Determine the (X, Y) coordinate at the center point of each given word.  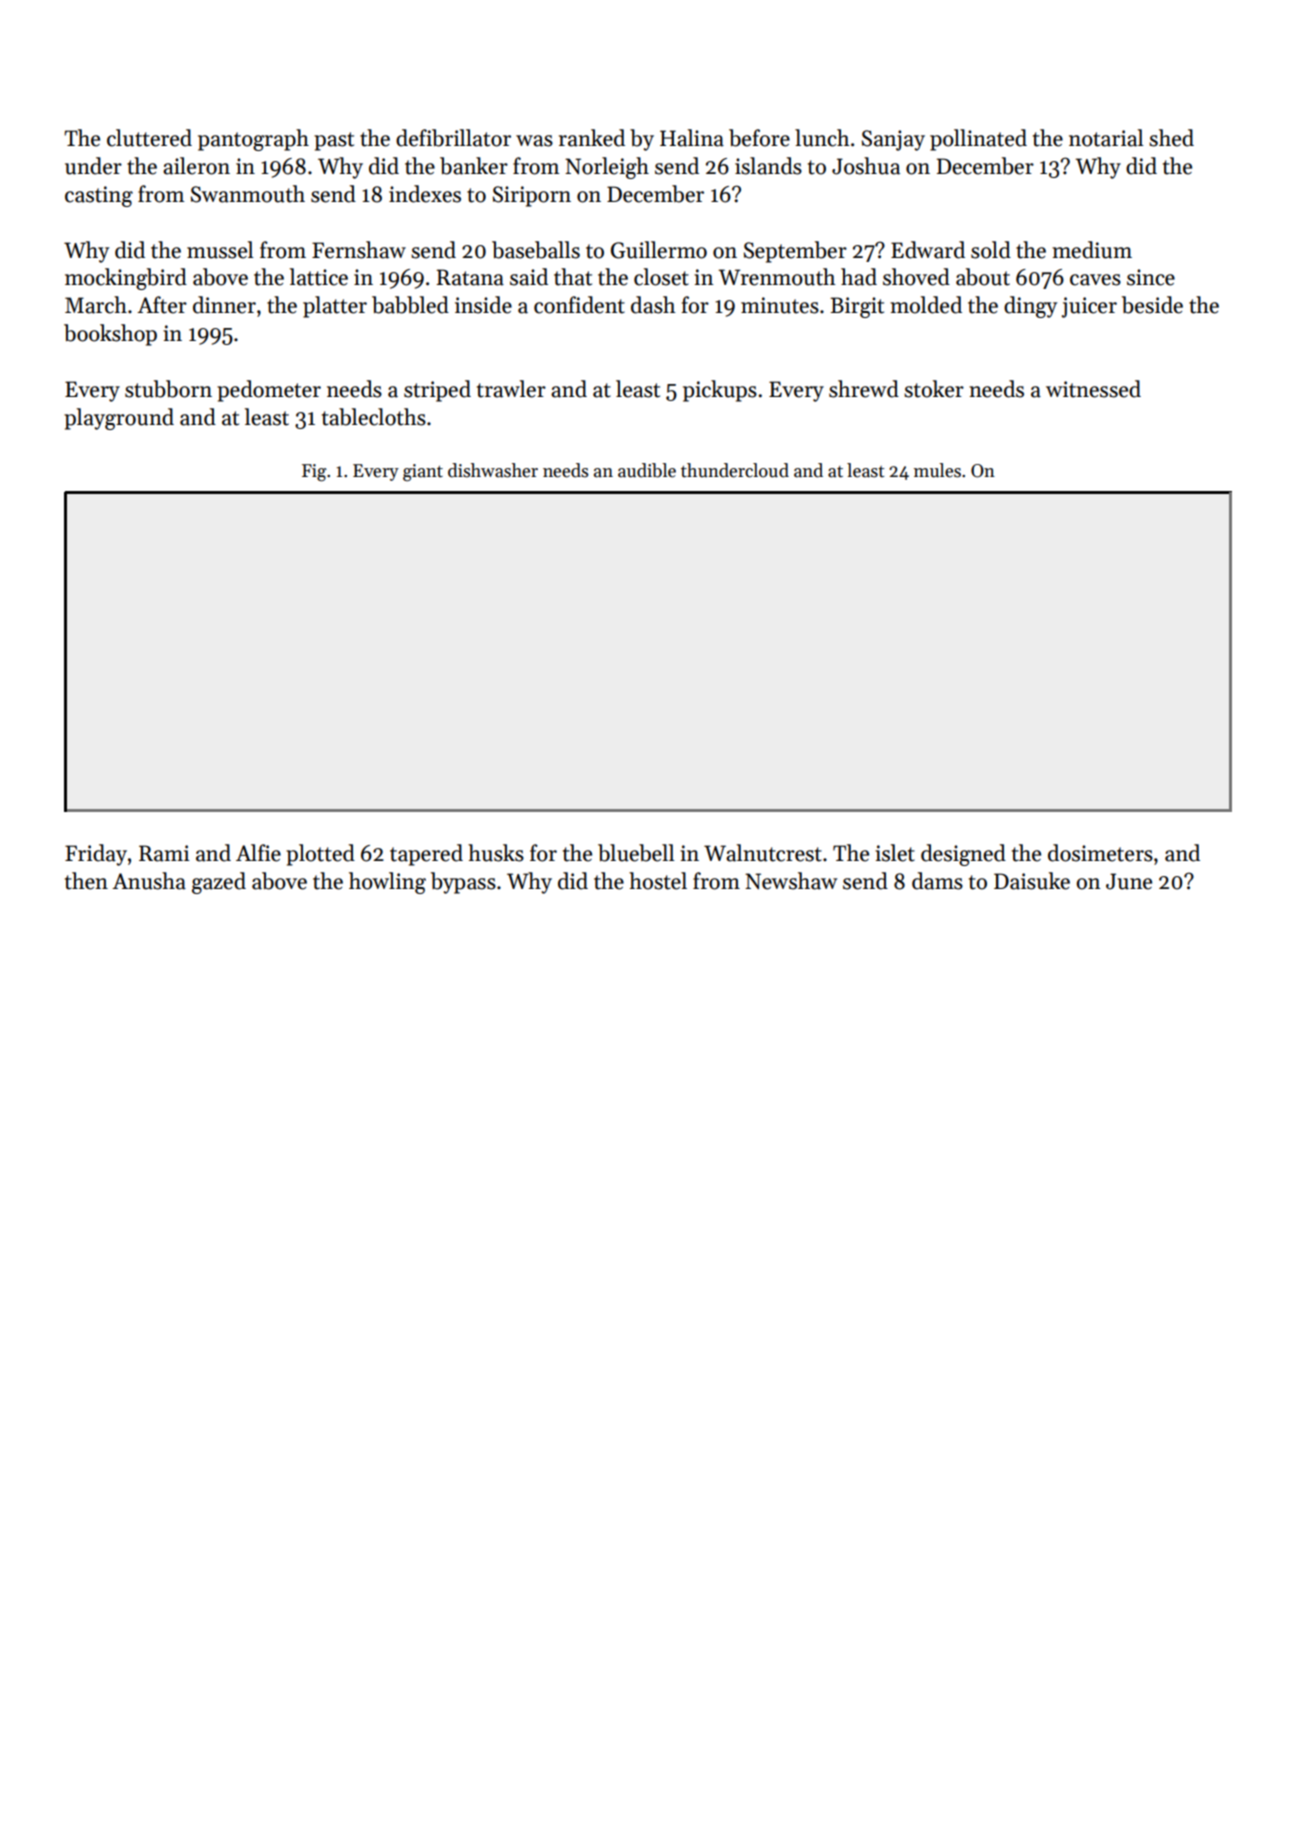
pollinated (978, 140)
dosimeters (1100, 853)
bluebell (636, 853)
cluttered (149, 138)
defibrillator (453, 138)
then (86, 881)
